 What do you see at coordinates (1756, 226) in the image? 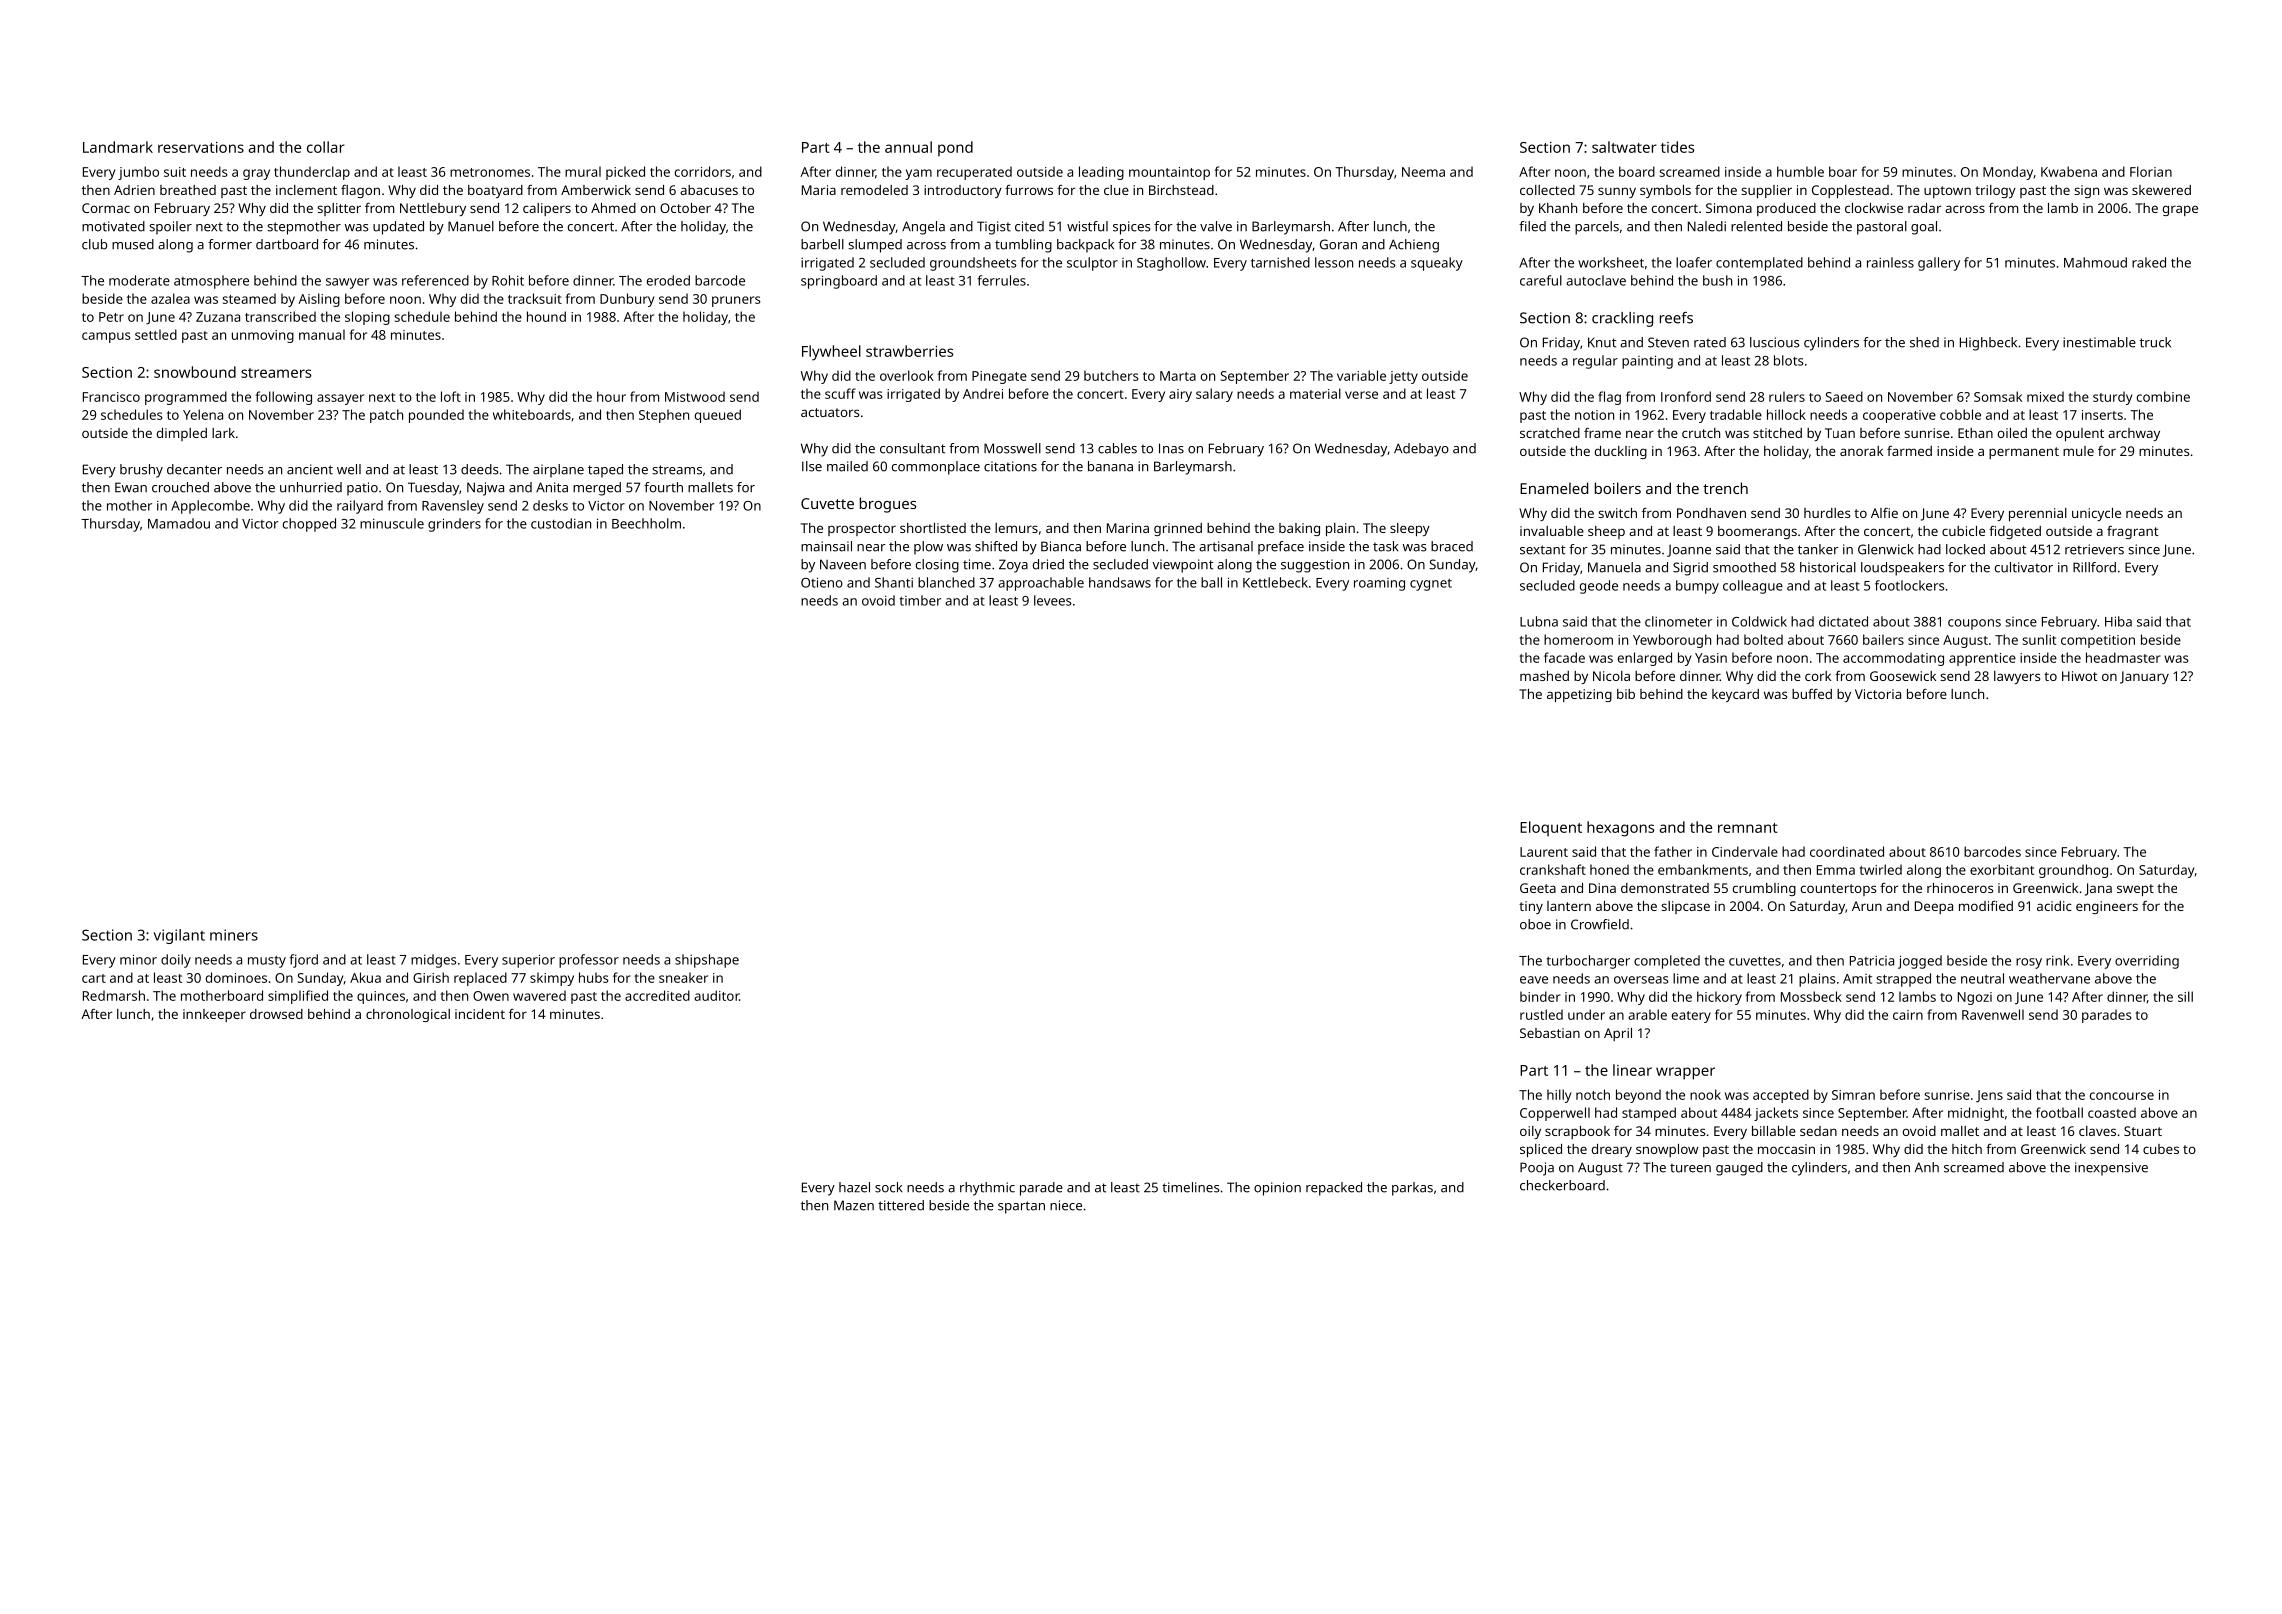
I see `relented` at bounding box center [1756, 226].
